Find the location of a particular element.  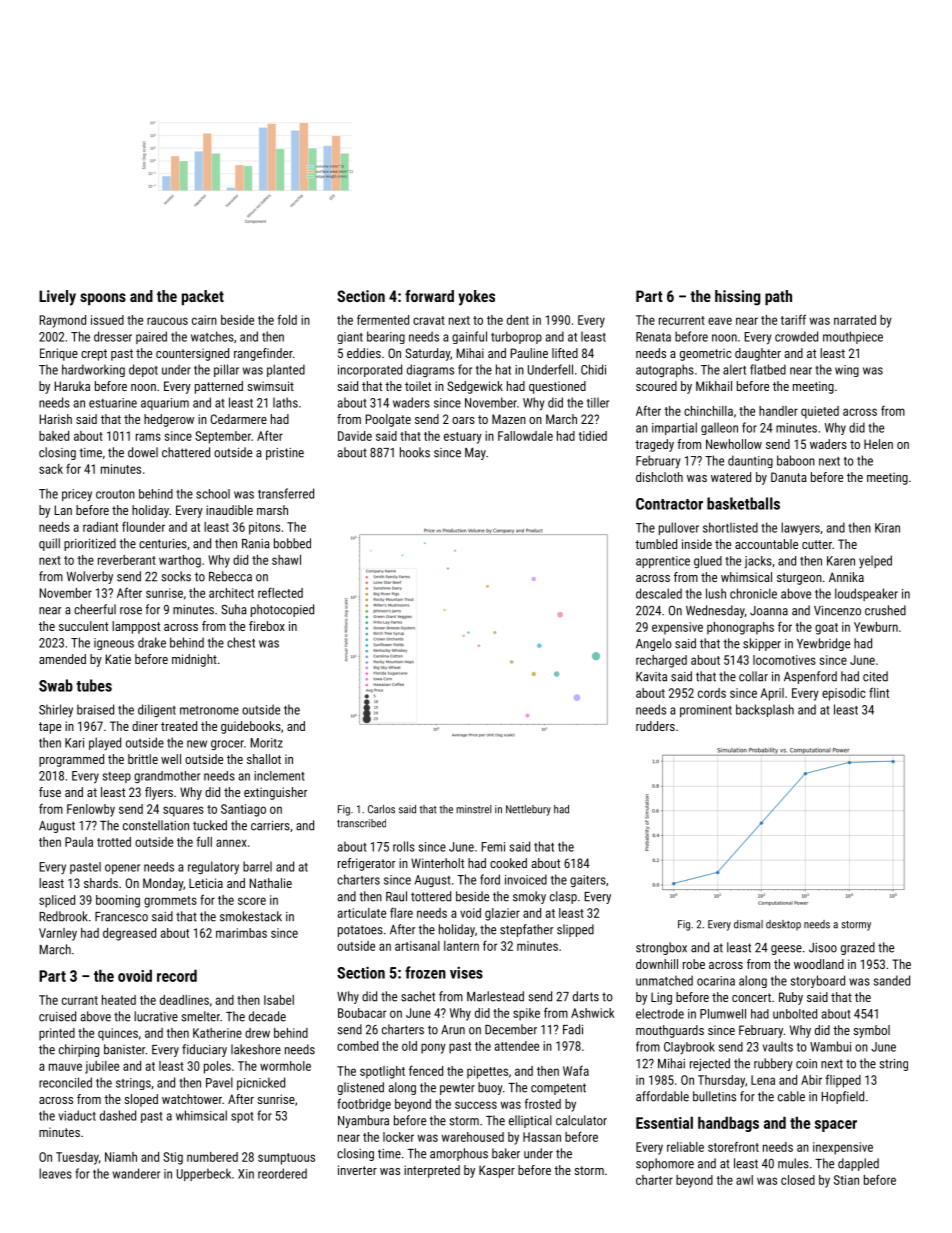

slipped is located at coordinates (575, 930).
